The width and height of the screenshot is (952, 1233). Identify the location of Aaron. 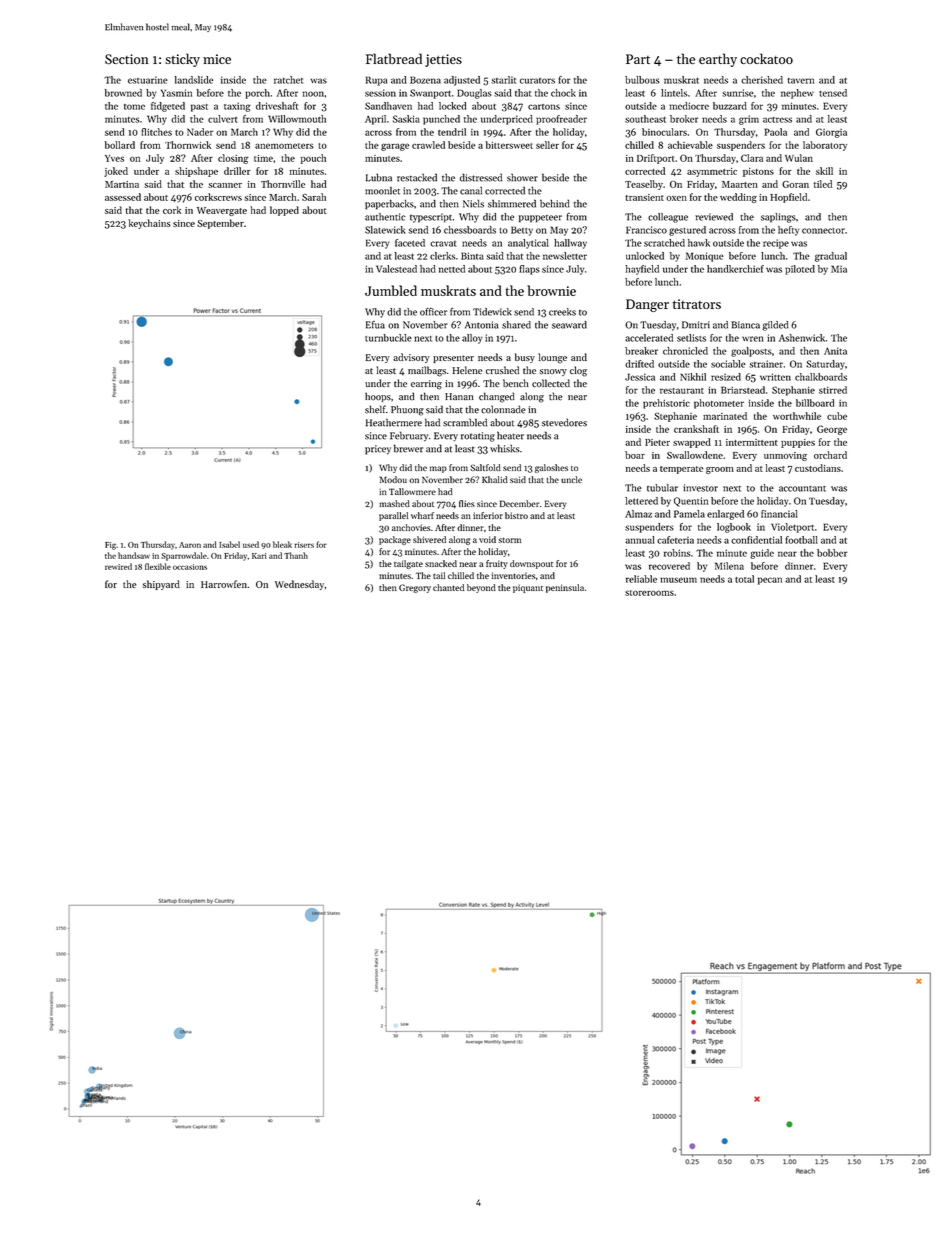
(190, 545).
